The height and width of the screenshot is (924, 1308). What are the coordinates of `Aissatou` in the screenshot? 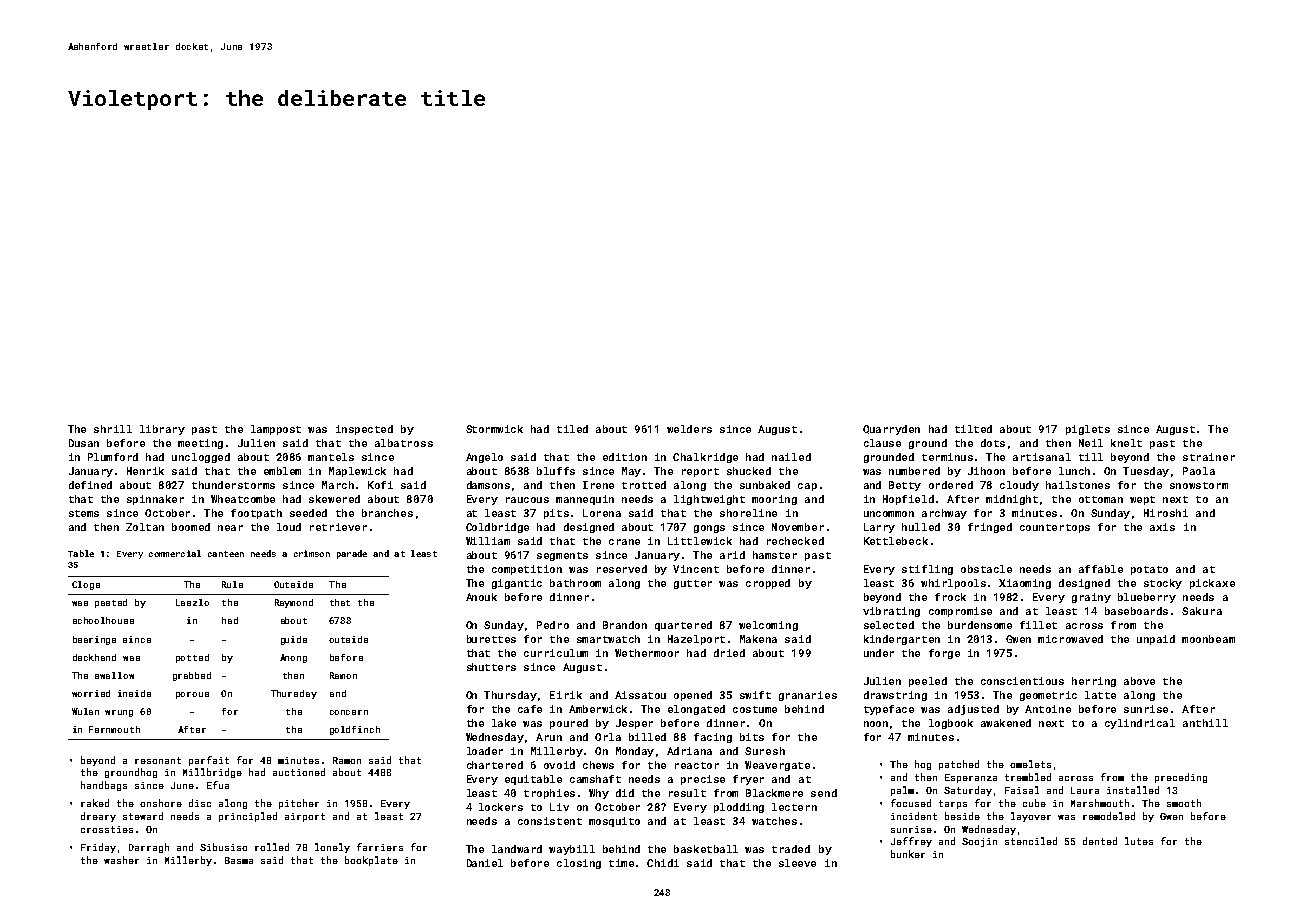 It's located at (640, 695).
